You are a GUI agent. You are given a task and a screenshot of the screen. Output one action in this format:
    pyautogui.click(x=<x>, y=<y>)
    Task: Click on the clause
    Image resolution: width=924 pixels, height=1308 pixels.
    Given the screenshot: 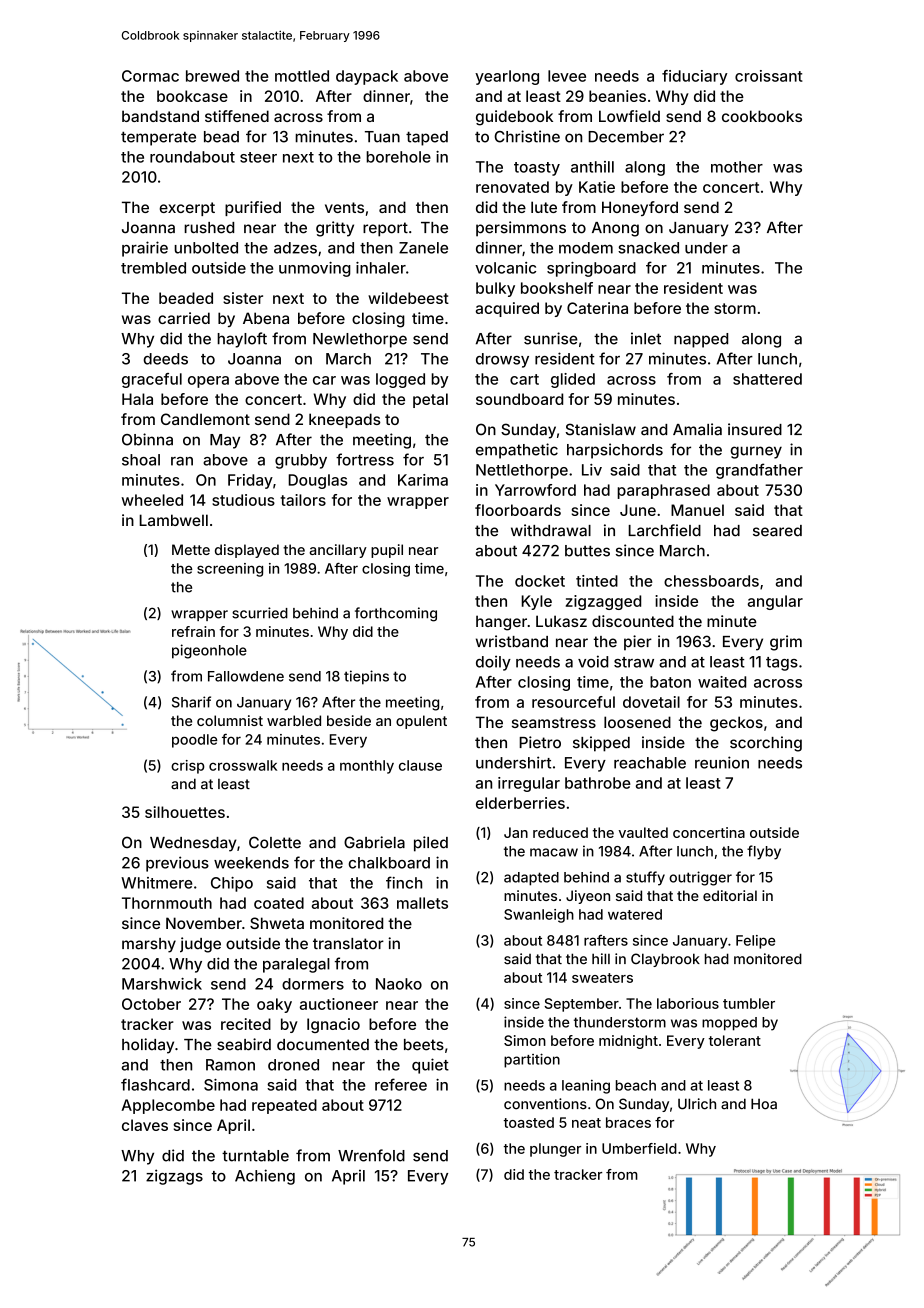 What is the action you would take?
    pyautogui.click(x=420, y=765)
